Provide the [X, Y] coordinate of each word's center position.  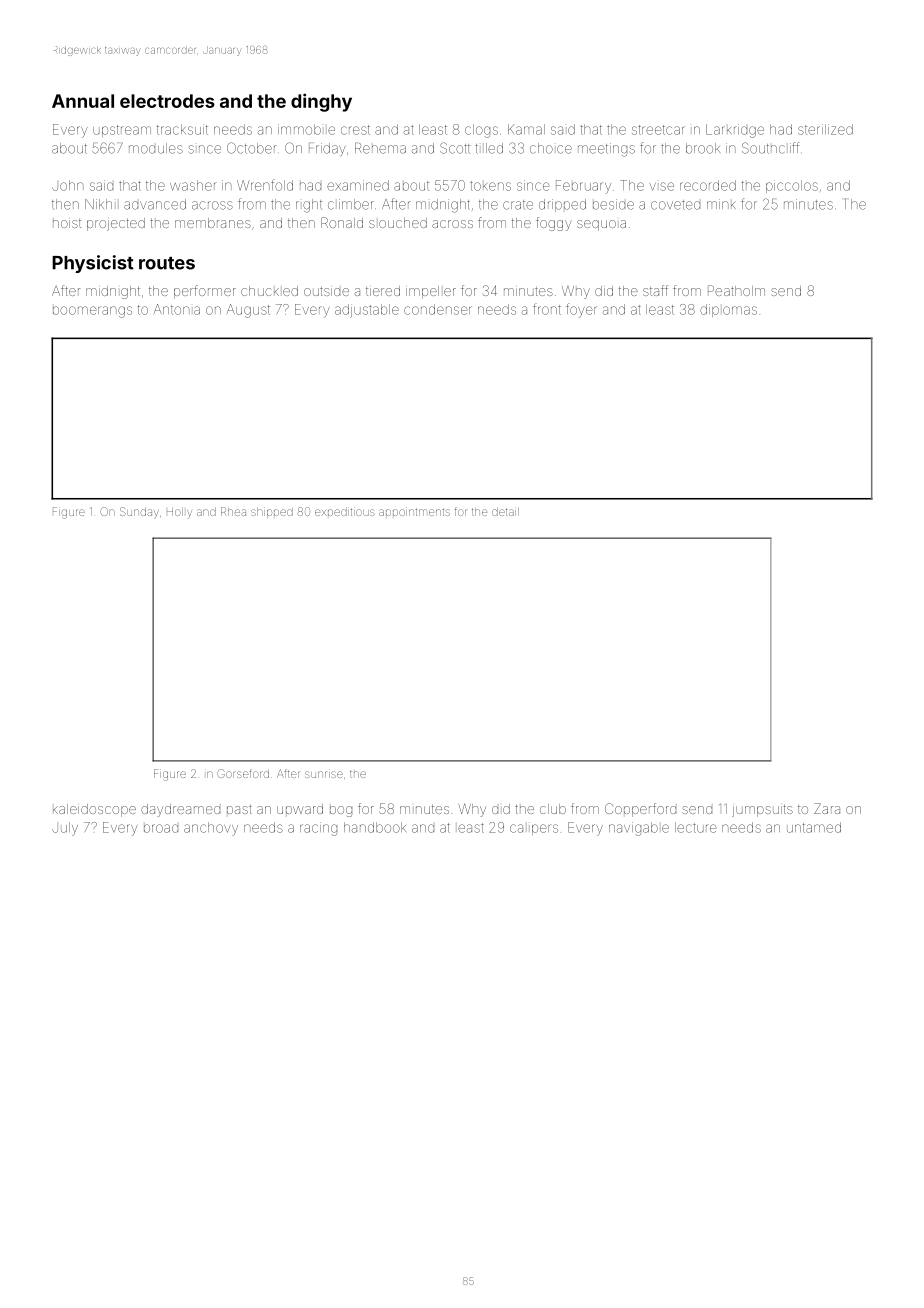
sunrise [324, 774]
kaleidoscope [94, 810]
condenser [438, 309]
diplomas [728, 310]
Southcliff [770, 148]
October [252, 148]
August [248, 311]
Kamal [526, 129]
